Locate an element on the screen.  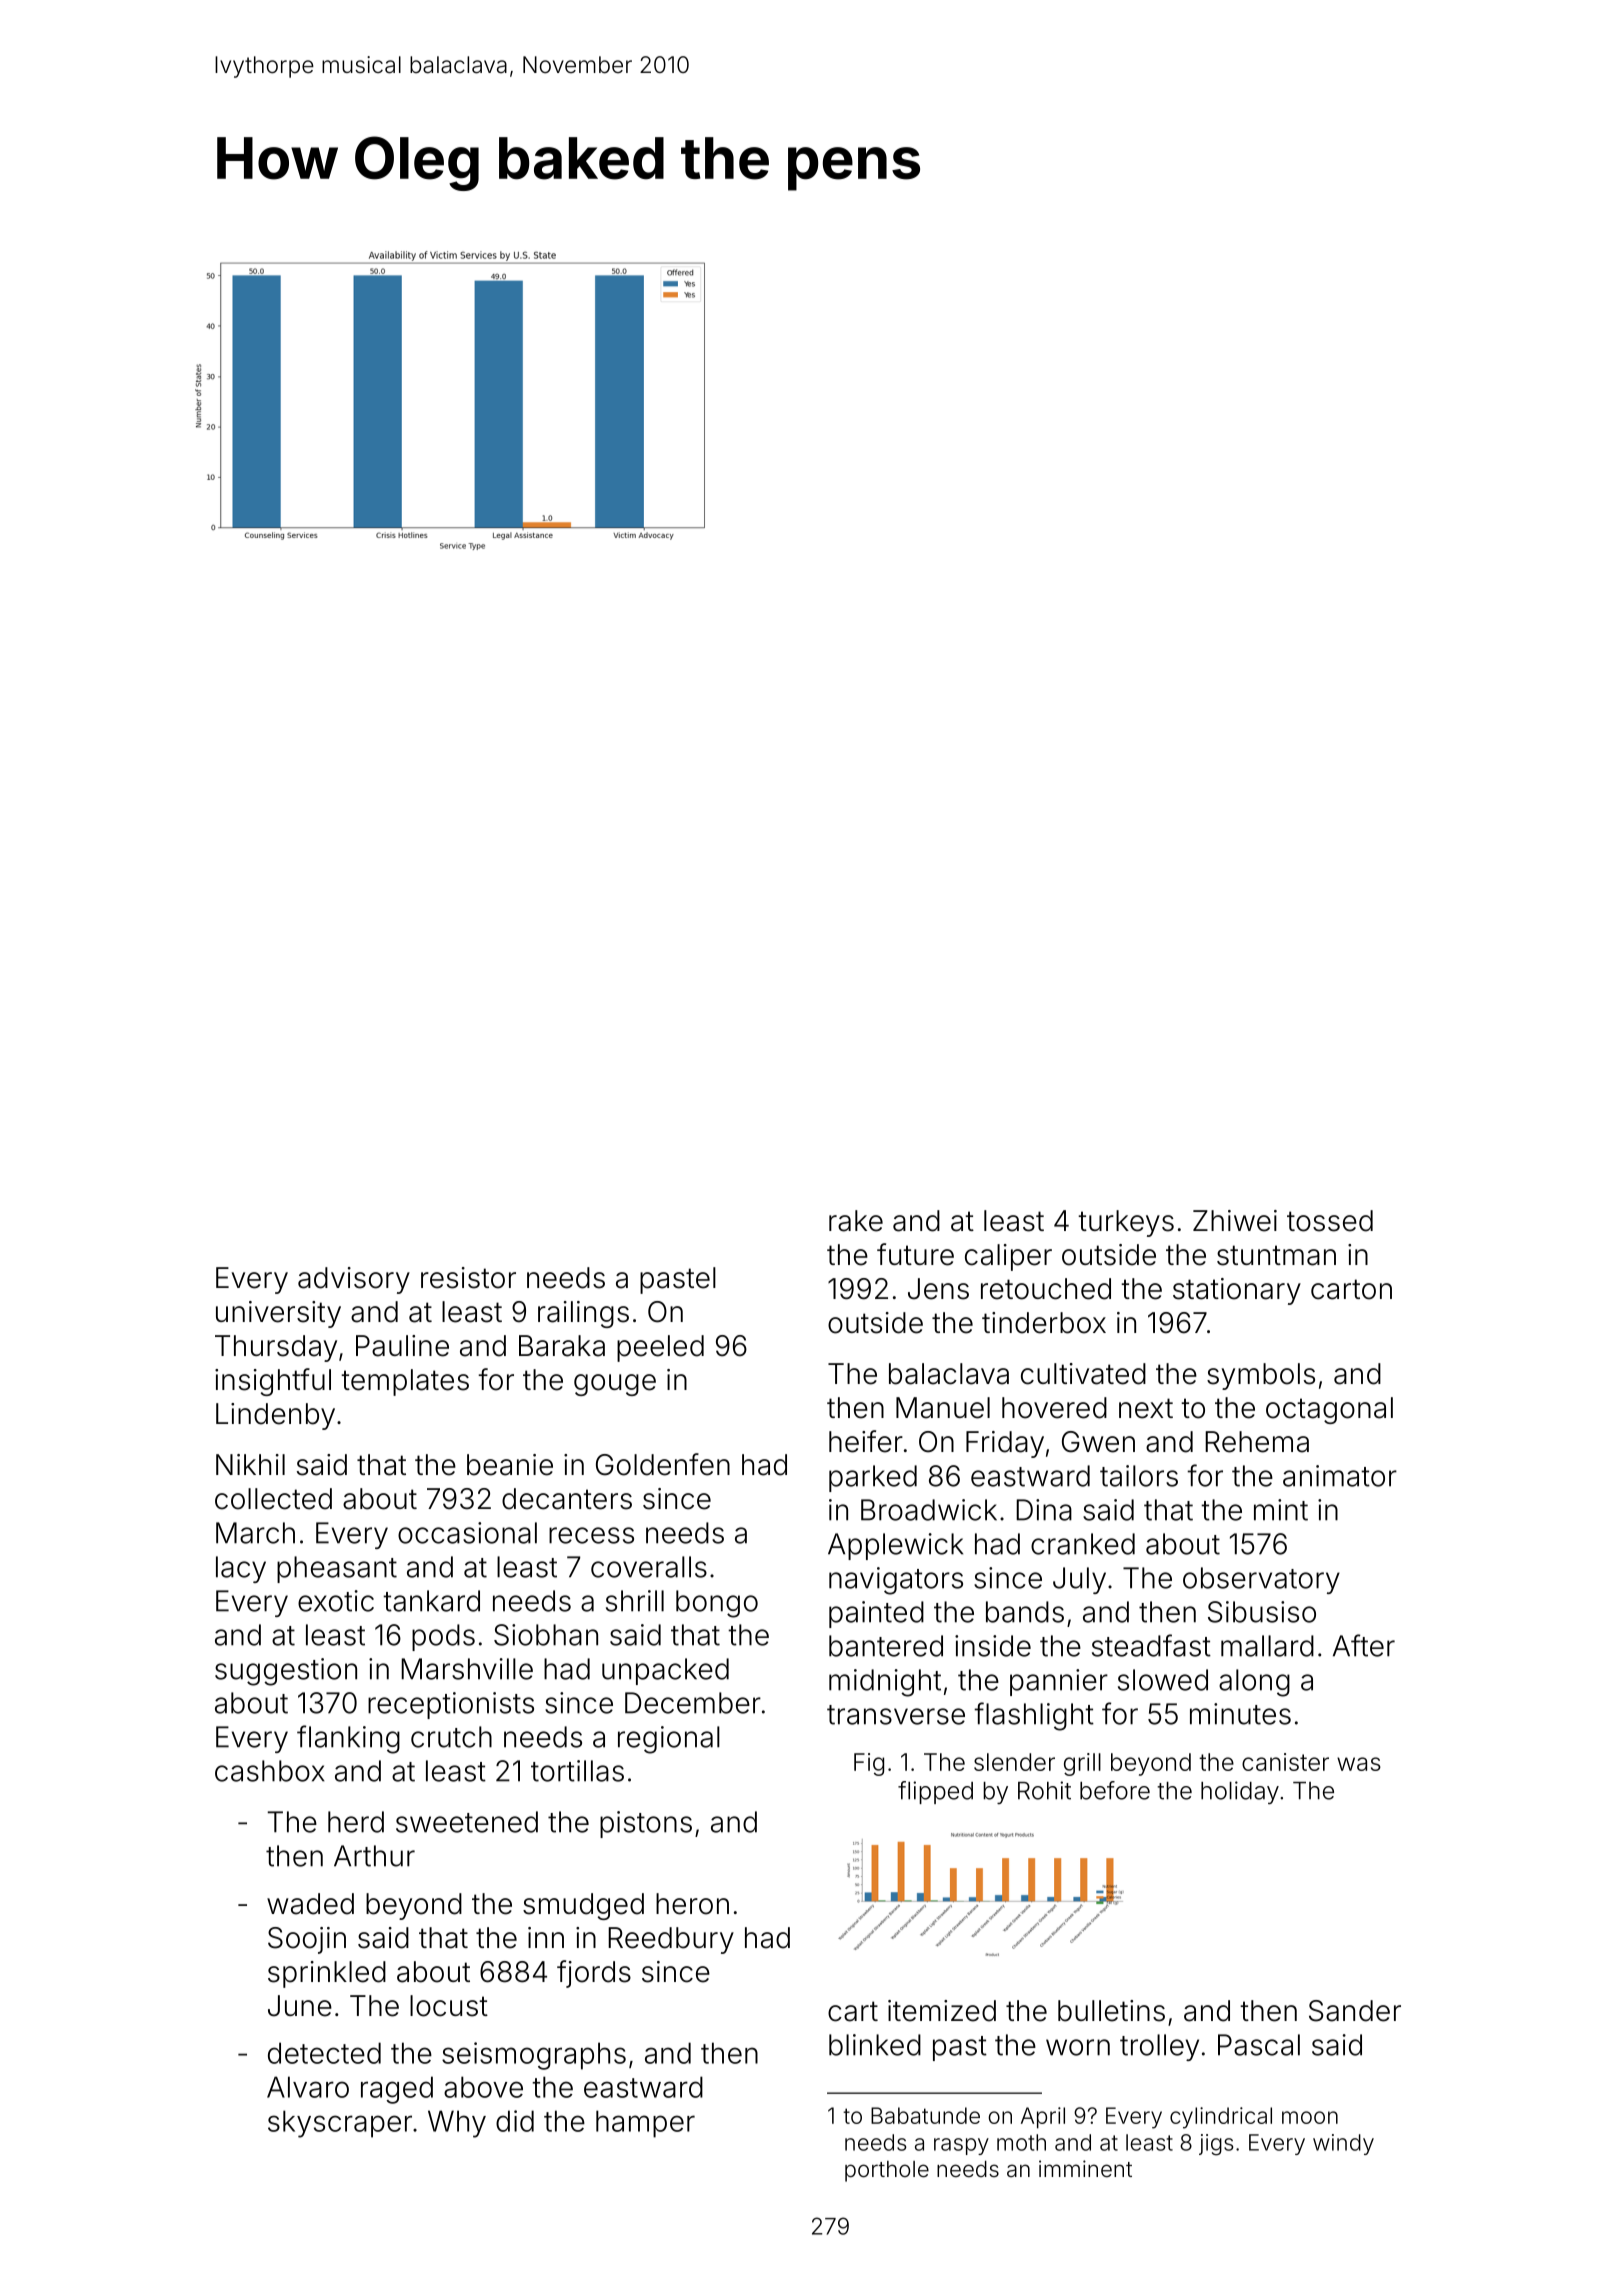
Zhiwei is located at coordinates (1235, 1221).
